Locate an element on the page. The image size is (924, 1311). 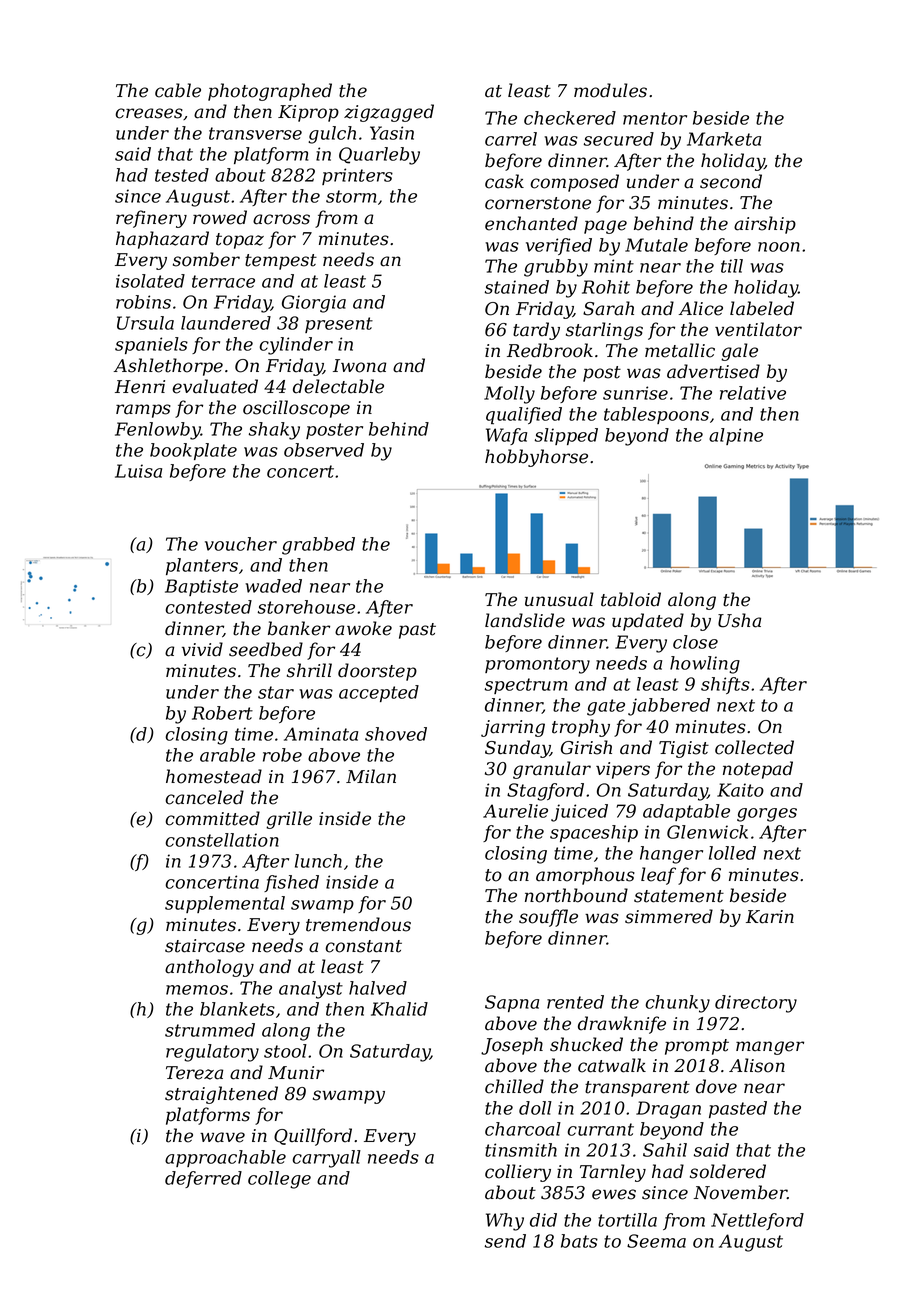
sunrise is located at coordinates (635, 393).
